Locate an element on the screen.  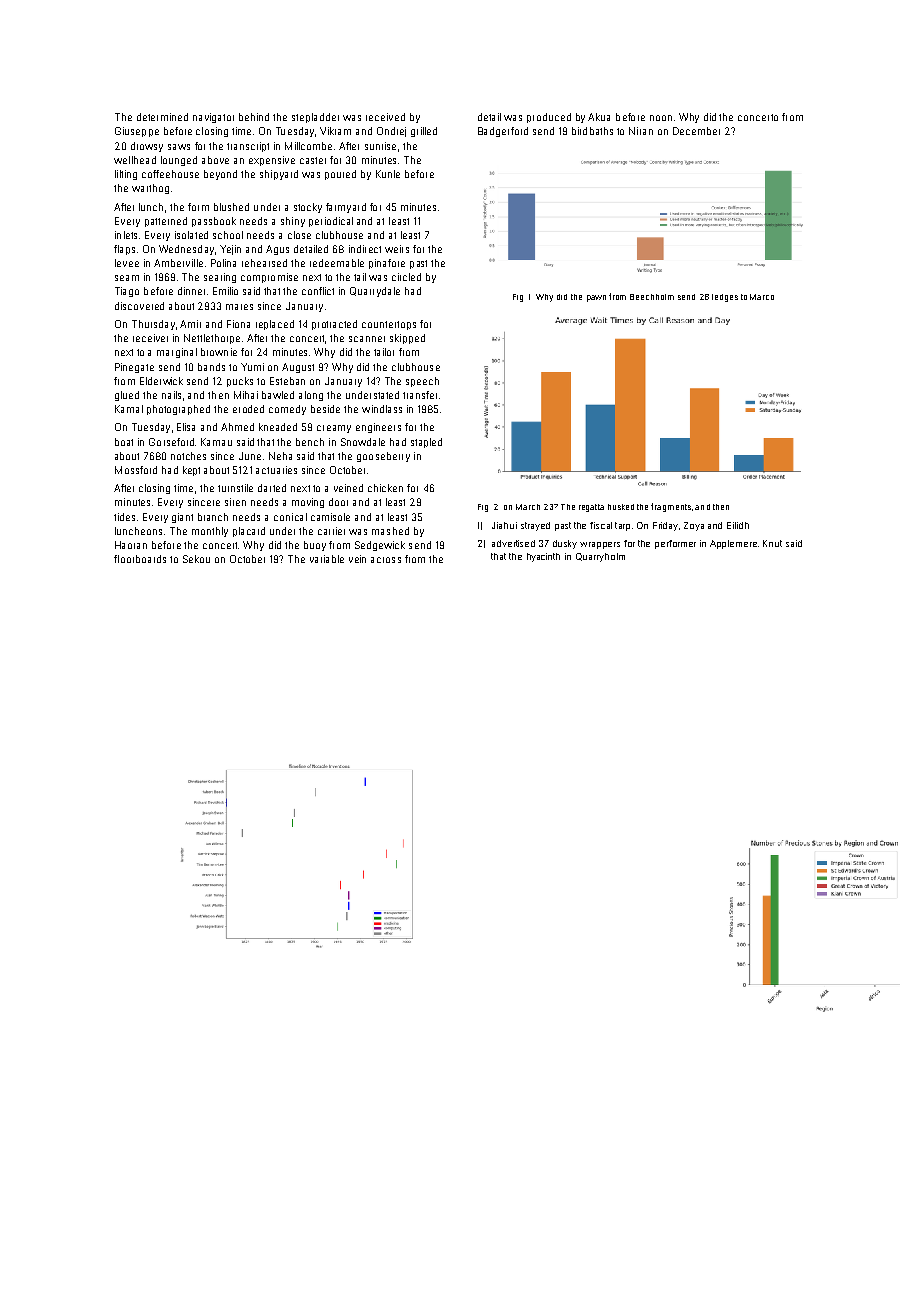
Niran is located at coordinates (641, 131).
